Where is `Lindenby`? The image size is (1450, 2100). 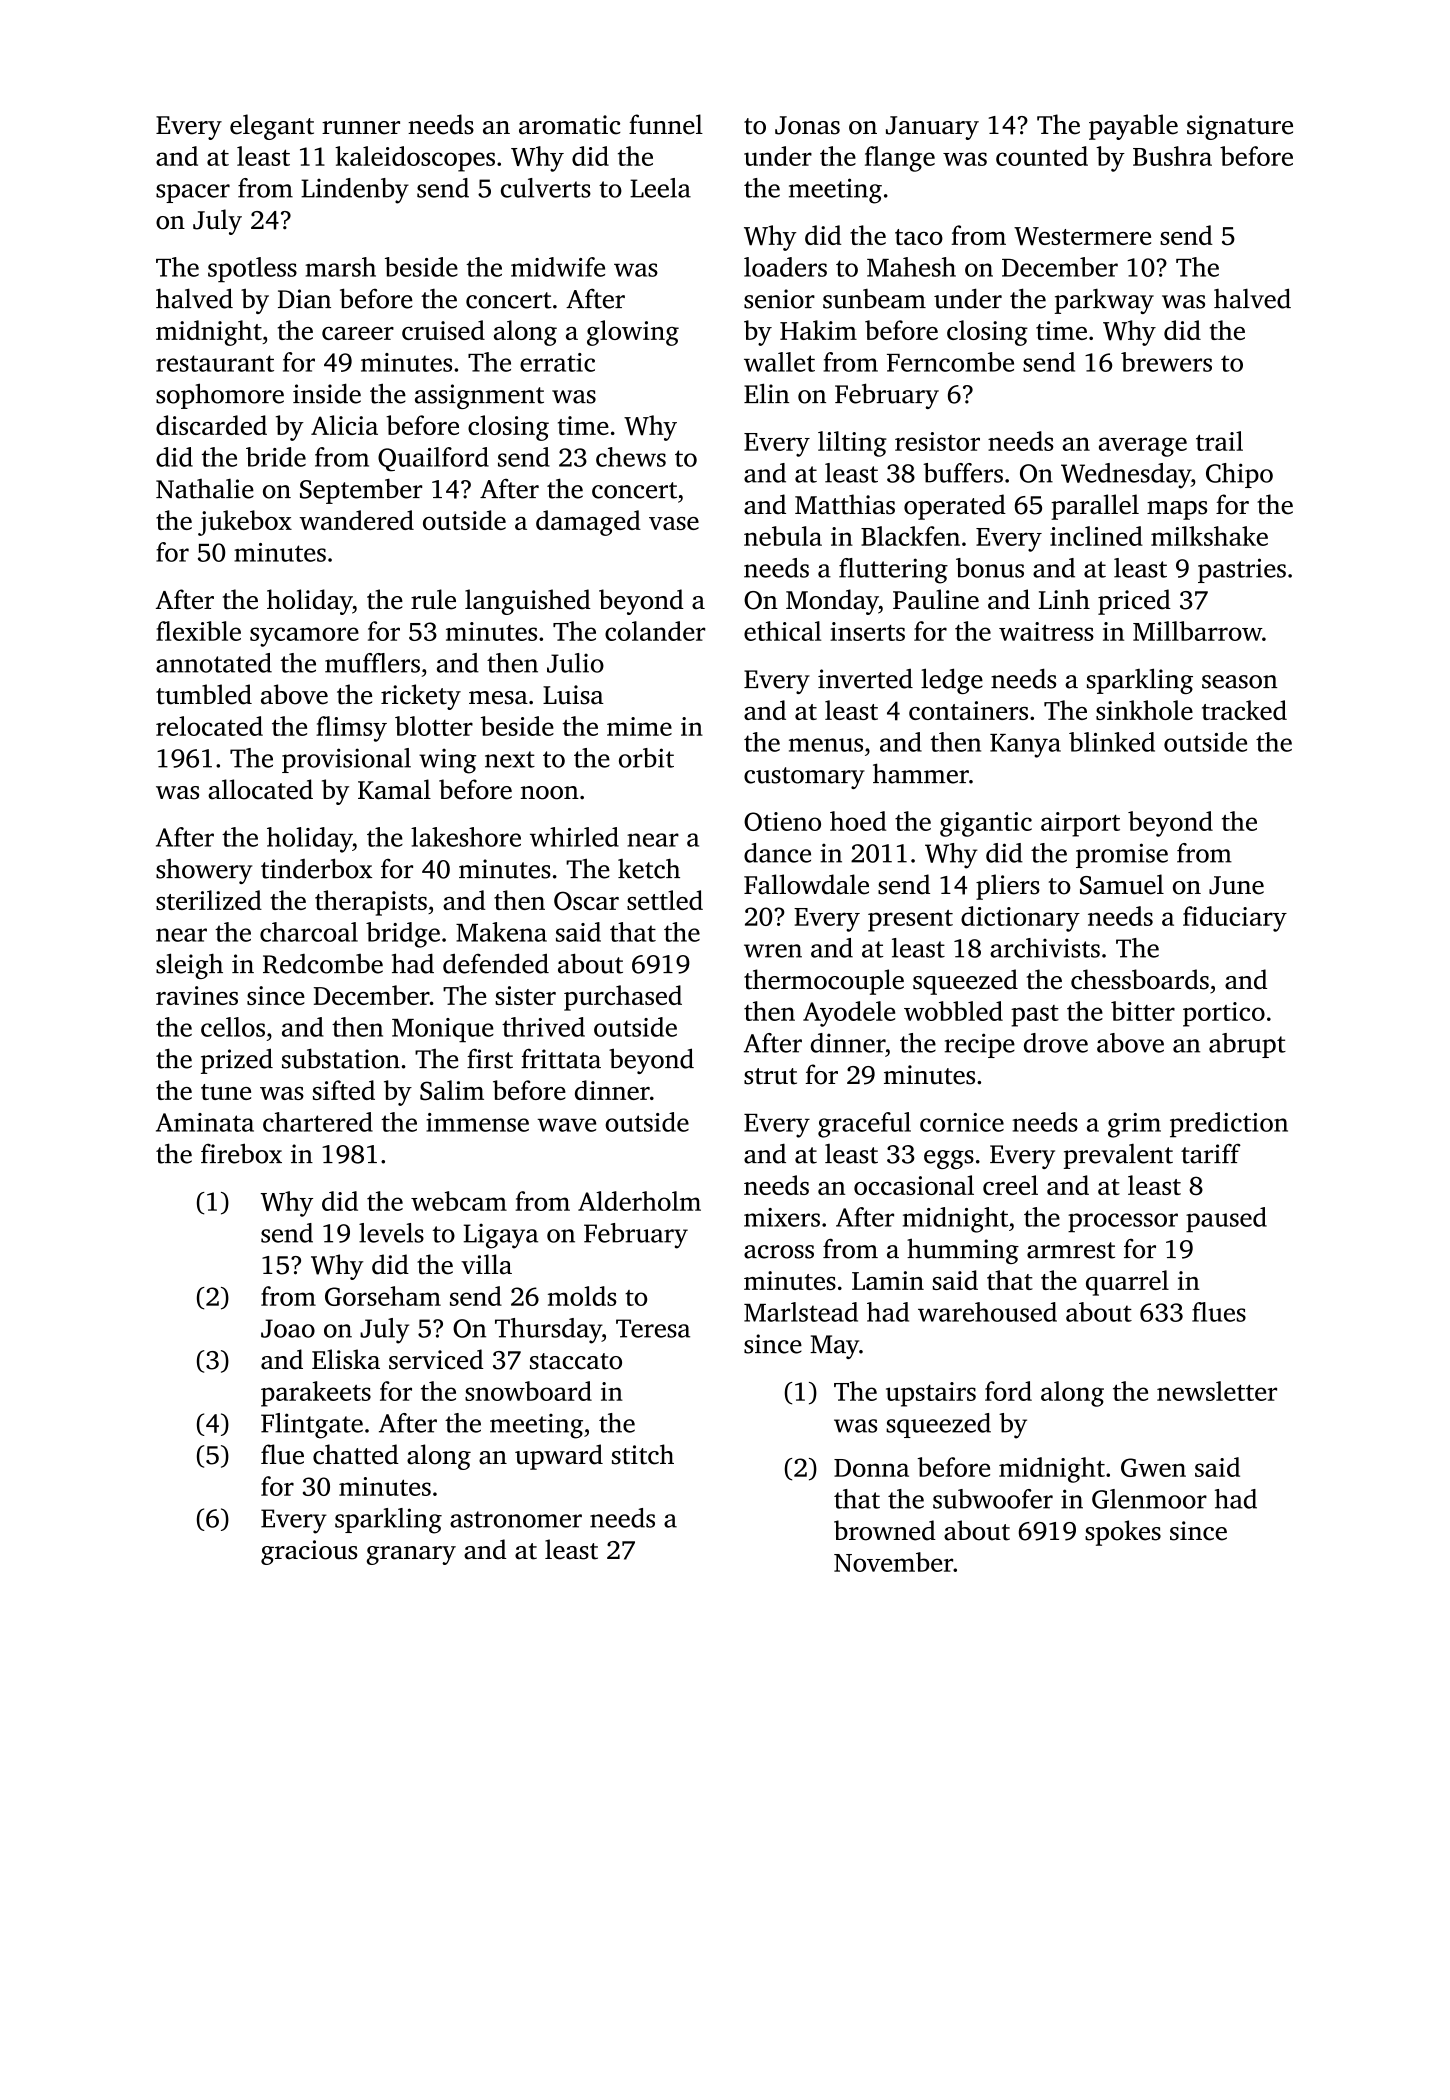 Lindenby is located at coordinates (355, 191).
